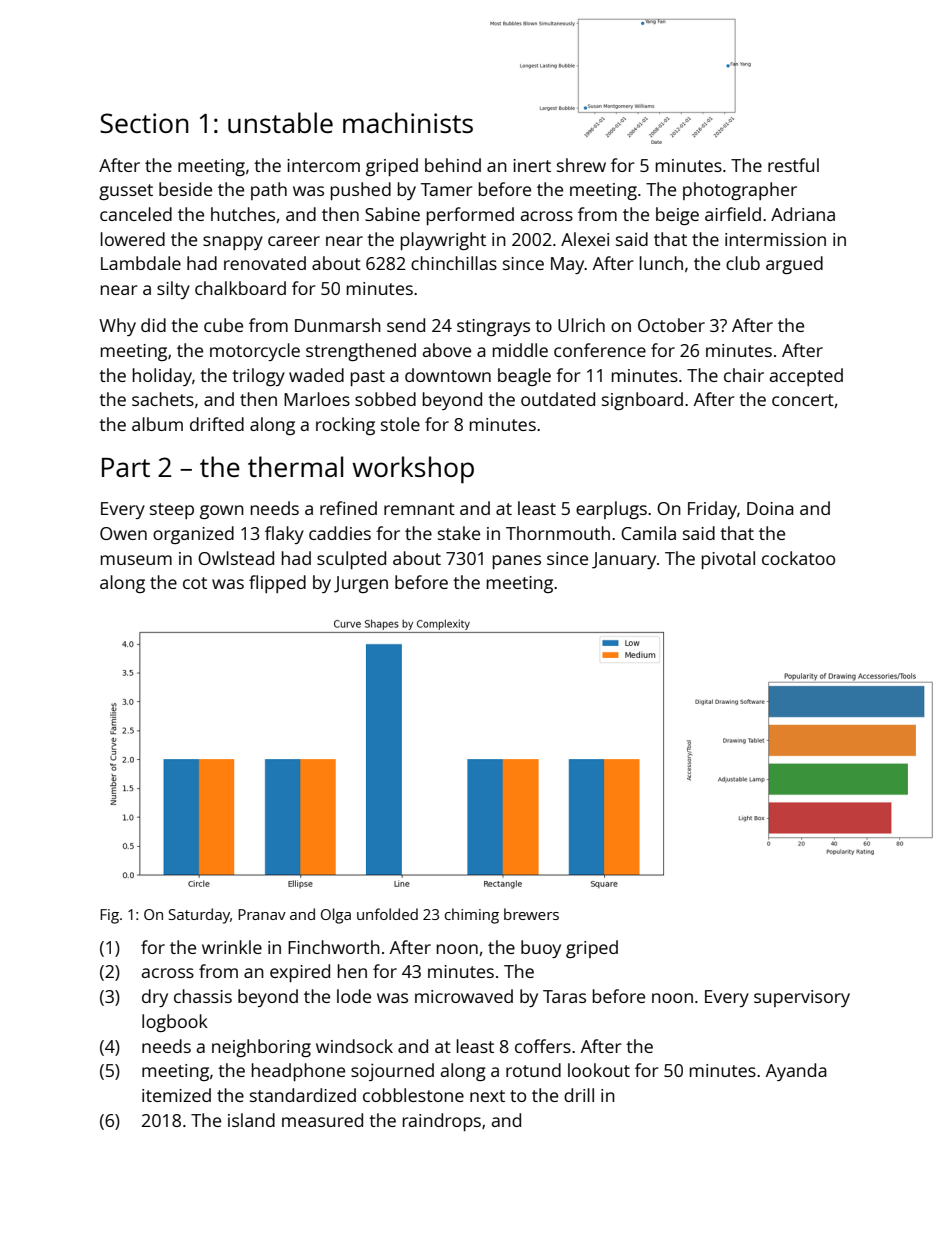 The height and width of the image is (1233, 952). Describe the element at coordinates (470, 216) in the image. I see `performed` at that location.
